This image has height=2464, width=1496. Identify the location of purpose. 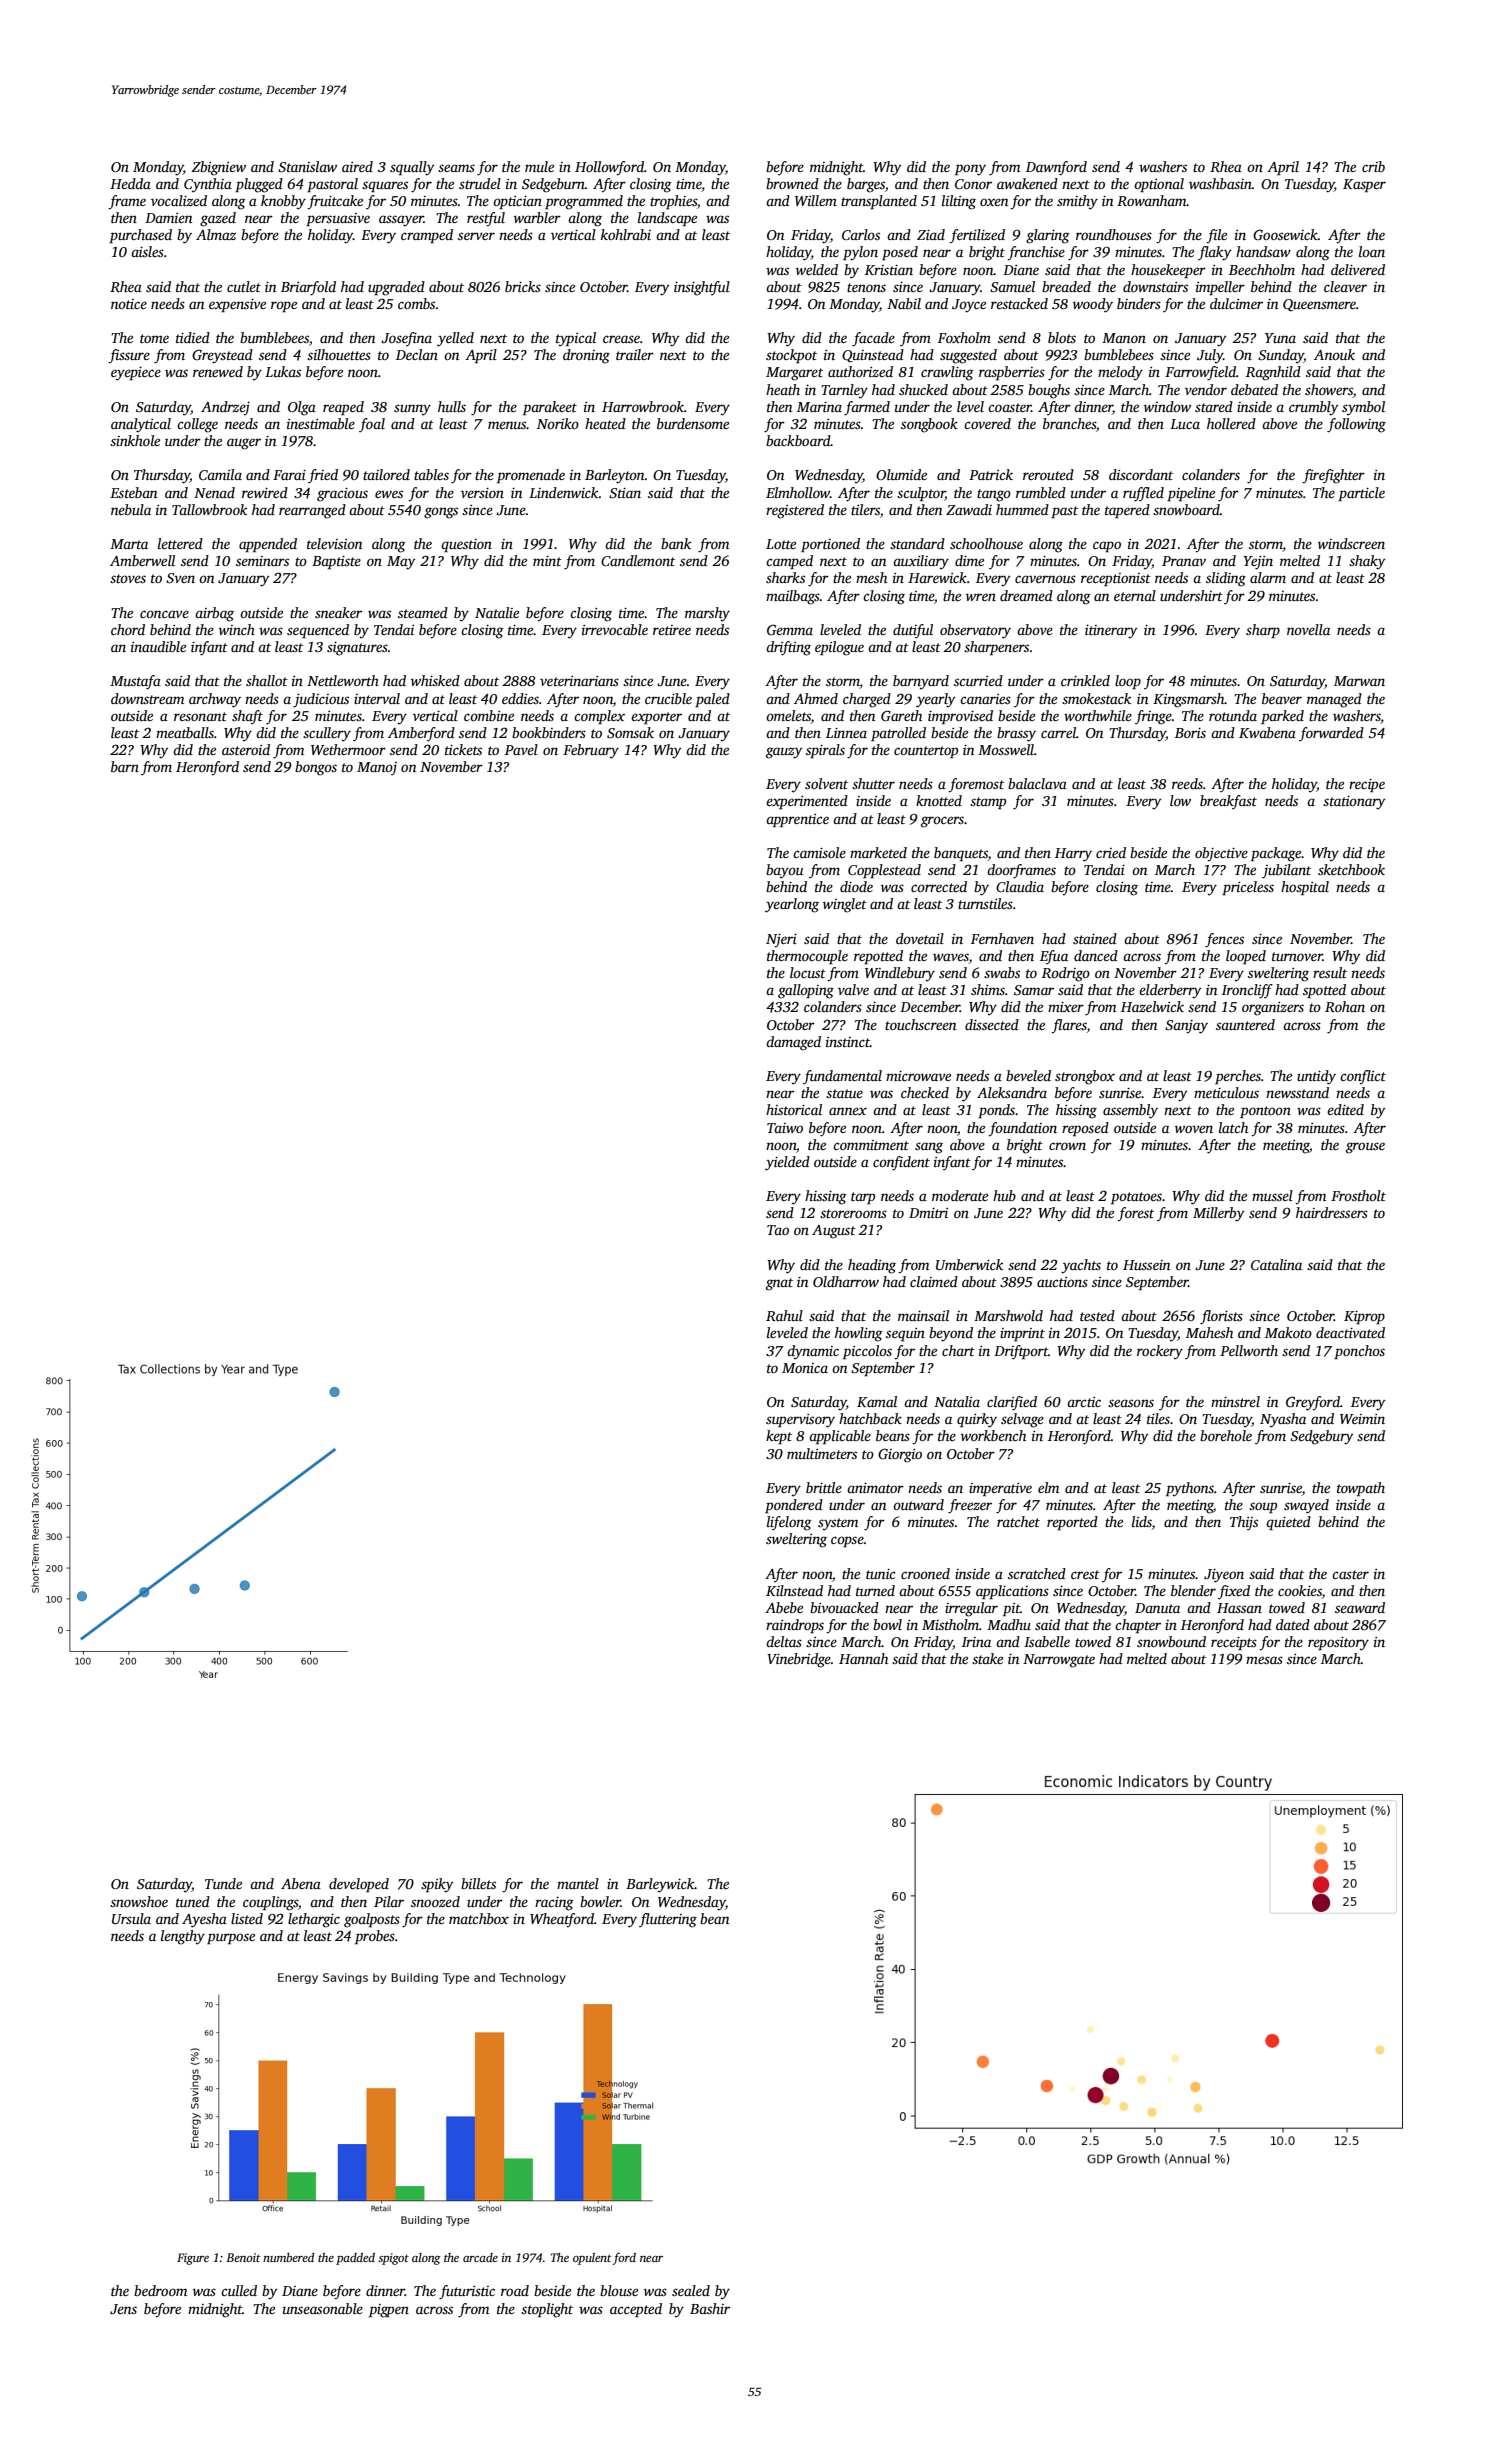
(231, 1938).
